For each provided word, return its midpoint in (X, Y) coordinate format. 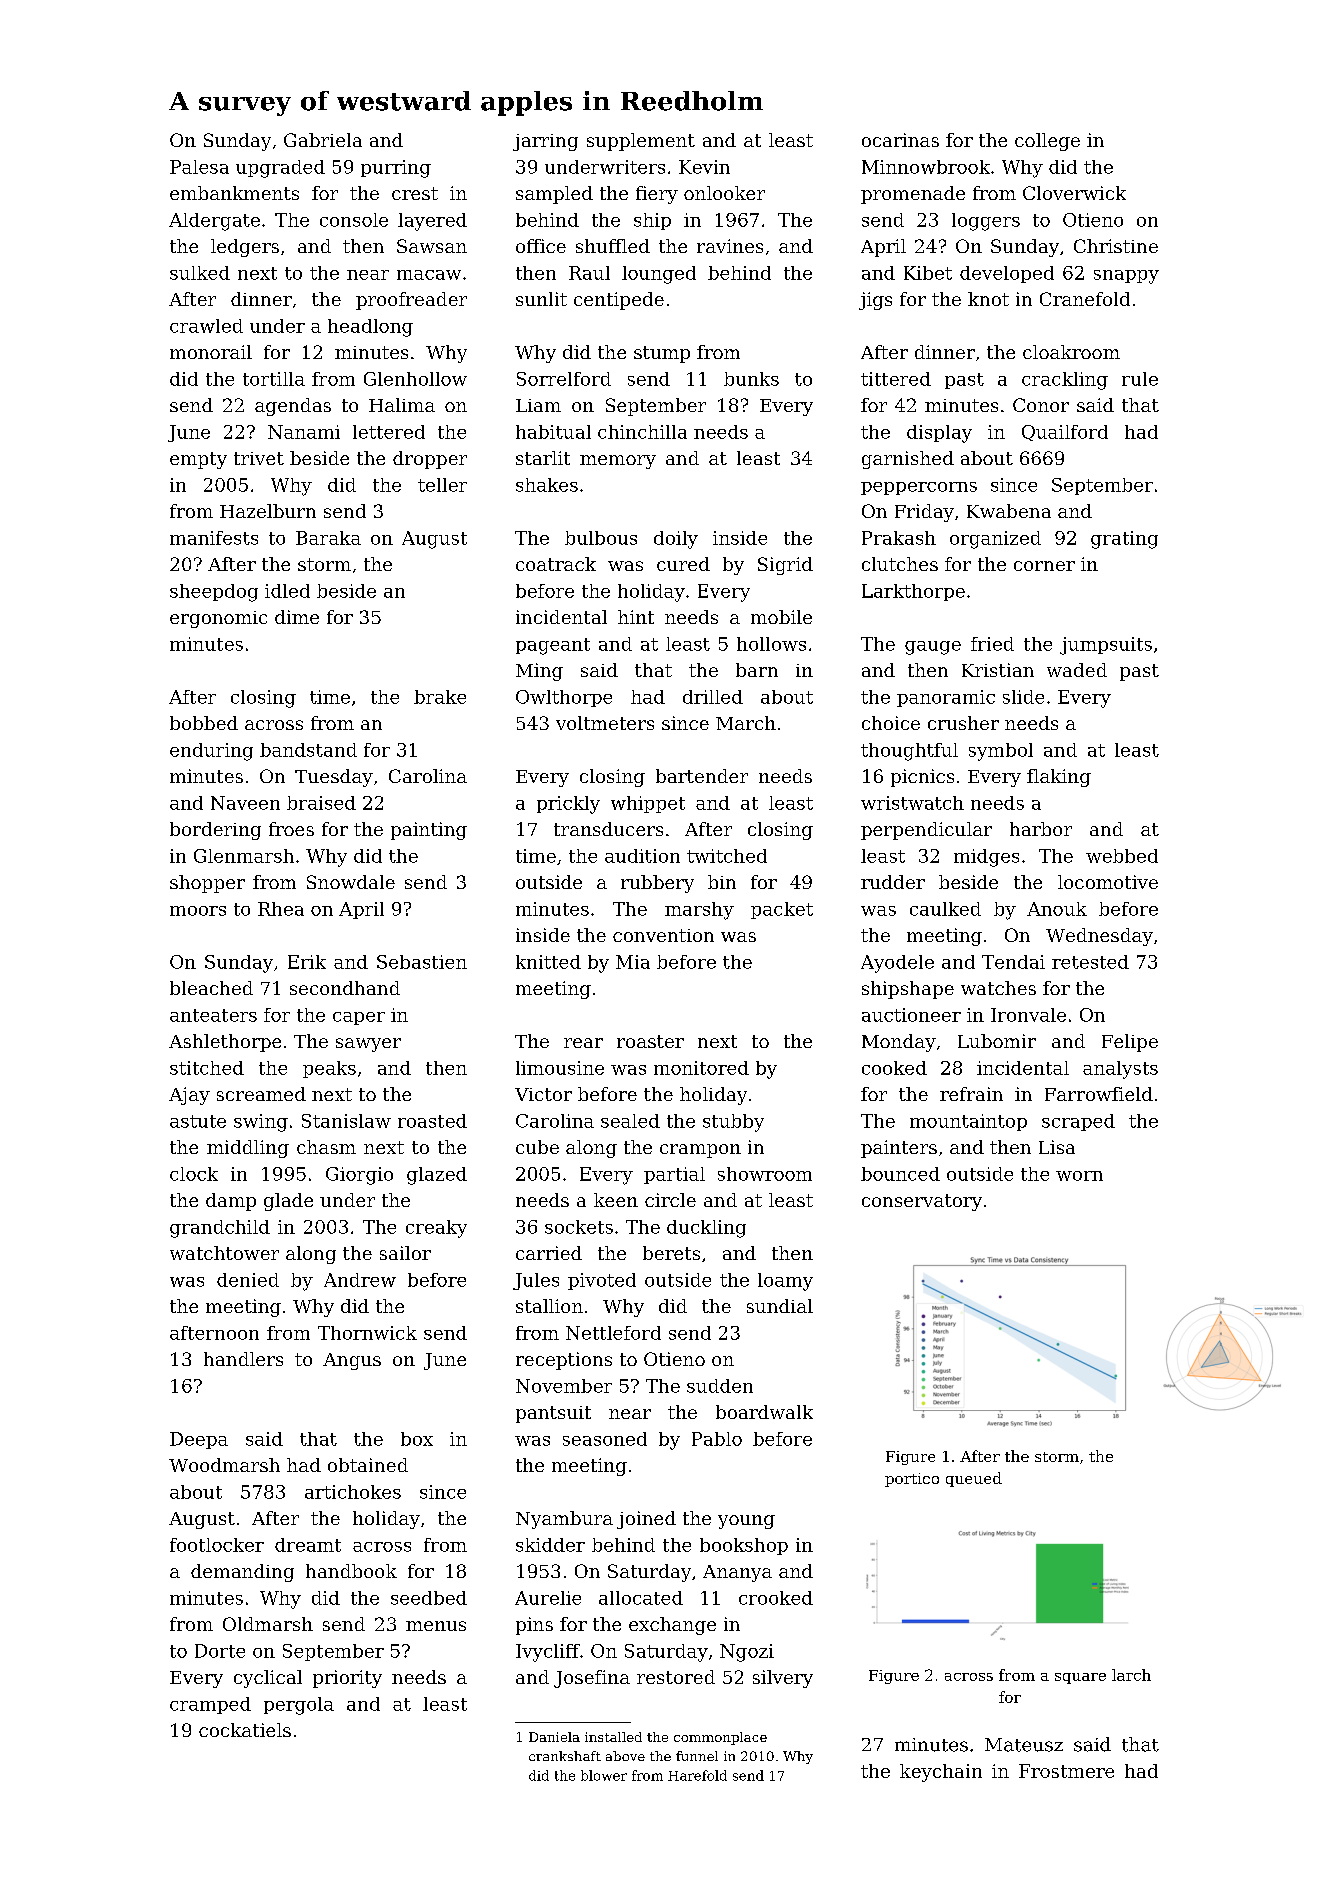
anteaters (213, 1015)
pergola (299, 1706)
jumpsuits (1106, 646)
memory (618, 462)
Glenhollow (415, 379)
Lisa (1057, 1147)
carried (549, 1253)
